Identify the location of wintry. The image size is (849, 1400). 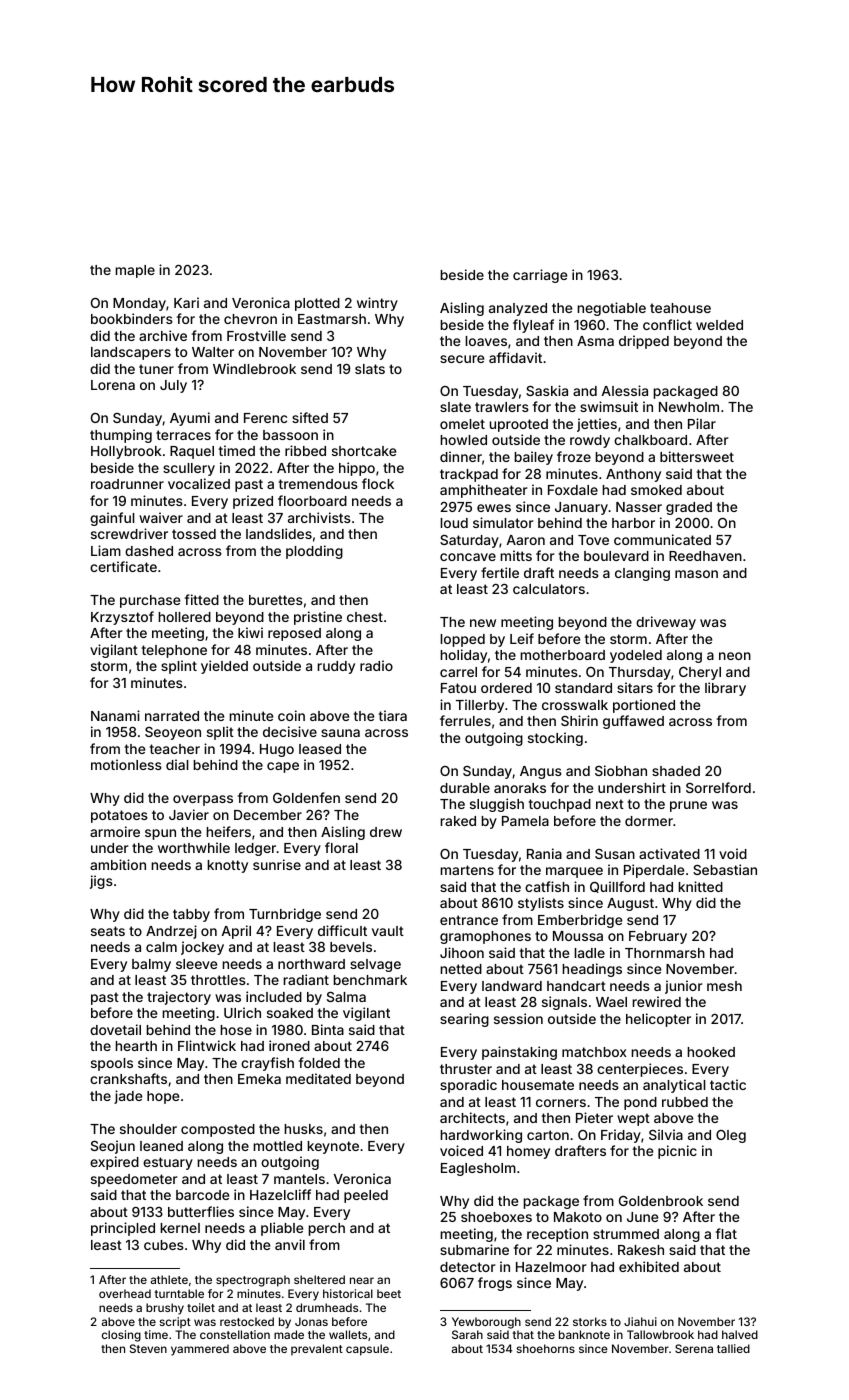
(377, 304).
